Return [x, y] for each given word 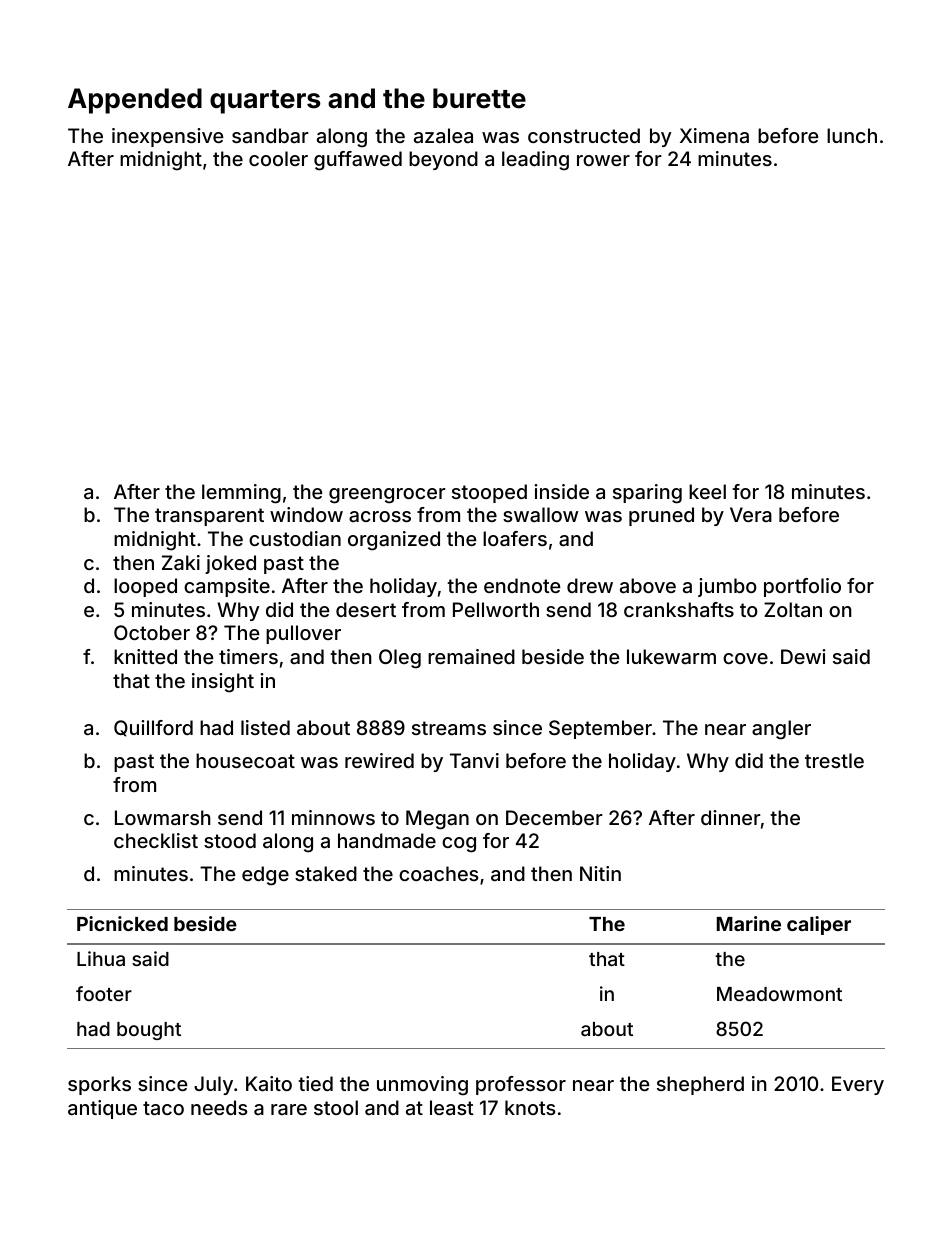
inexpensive [167, 137]
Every [858, 1085]
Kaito [269, 1083]
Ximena [714, 135]
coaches [438, 873]
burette [479, 98]
